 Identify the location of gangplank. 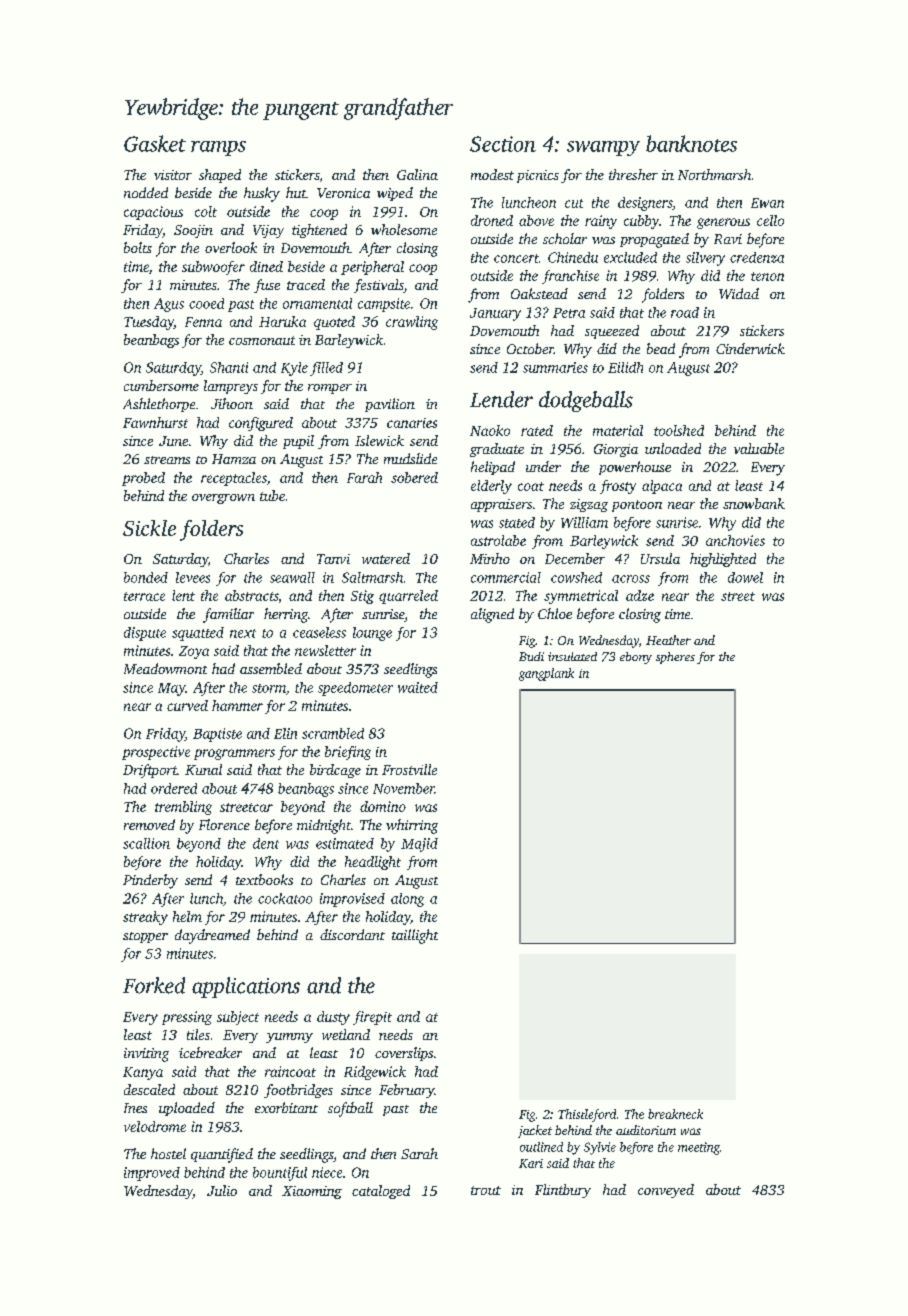
(546, 674).
